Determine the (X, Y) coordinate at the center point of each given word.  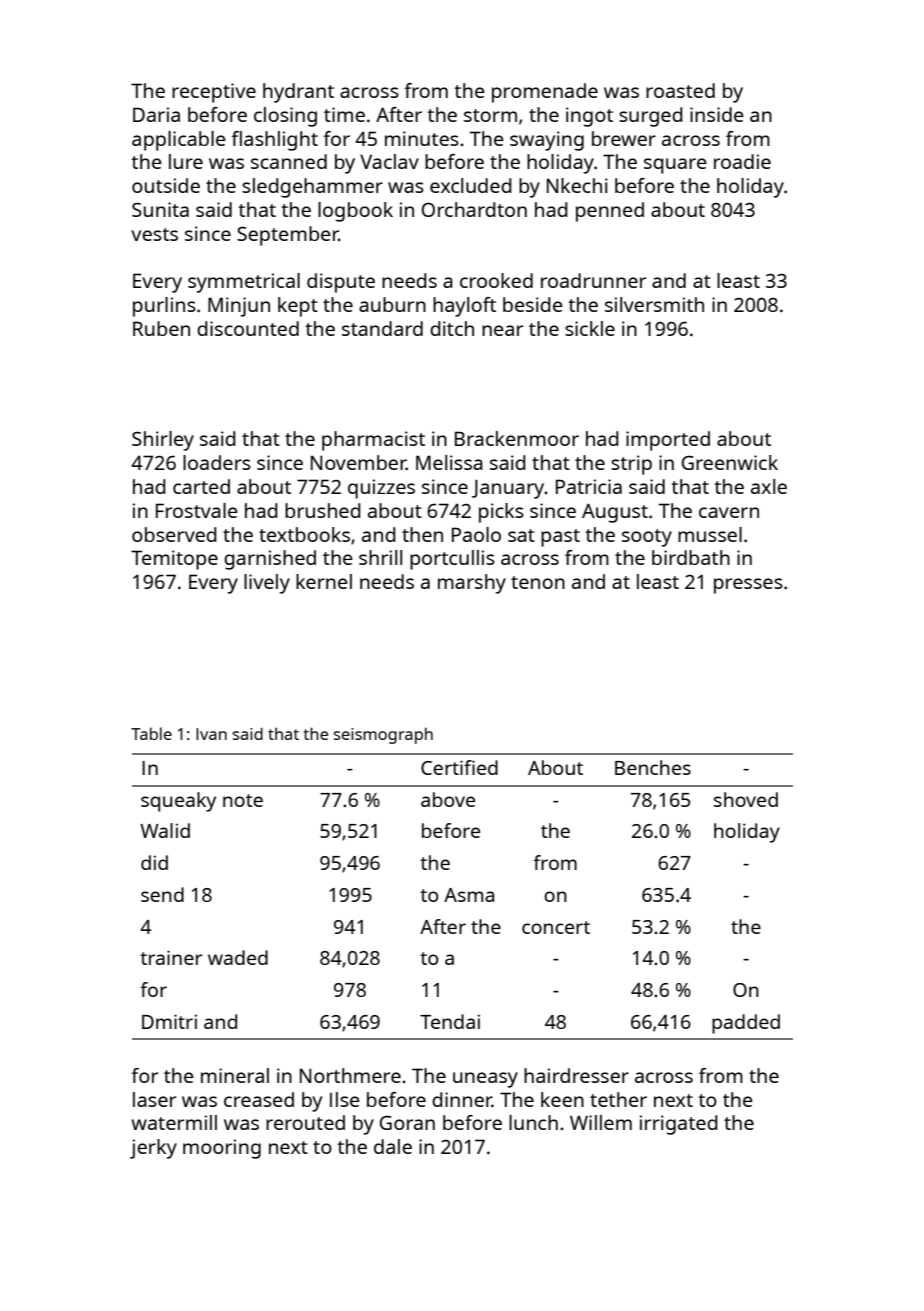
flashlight (274, 141)
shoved (746, 799)
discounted (248, 328)
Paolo (476, 534)
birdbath (691, 557)
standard (382, 328)
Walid (165, 830)
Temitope (174, 560)
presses (748, 586)
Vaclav (389, 161)
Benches (653, 767)
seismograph (383, 735)
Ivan (211, 734)
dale (393, 1146)
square (675, 166)
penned (610, 212)
